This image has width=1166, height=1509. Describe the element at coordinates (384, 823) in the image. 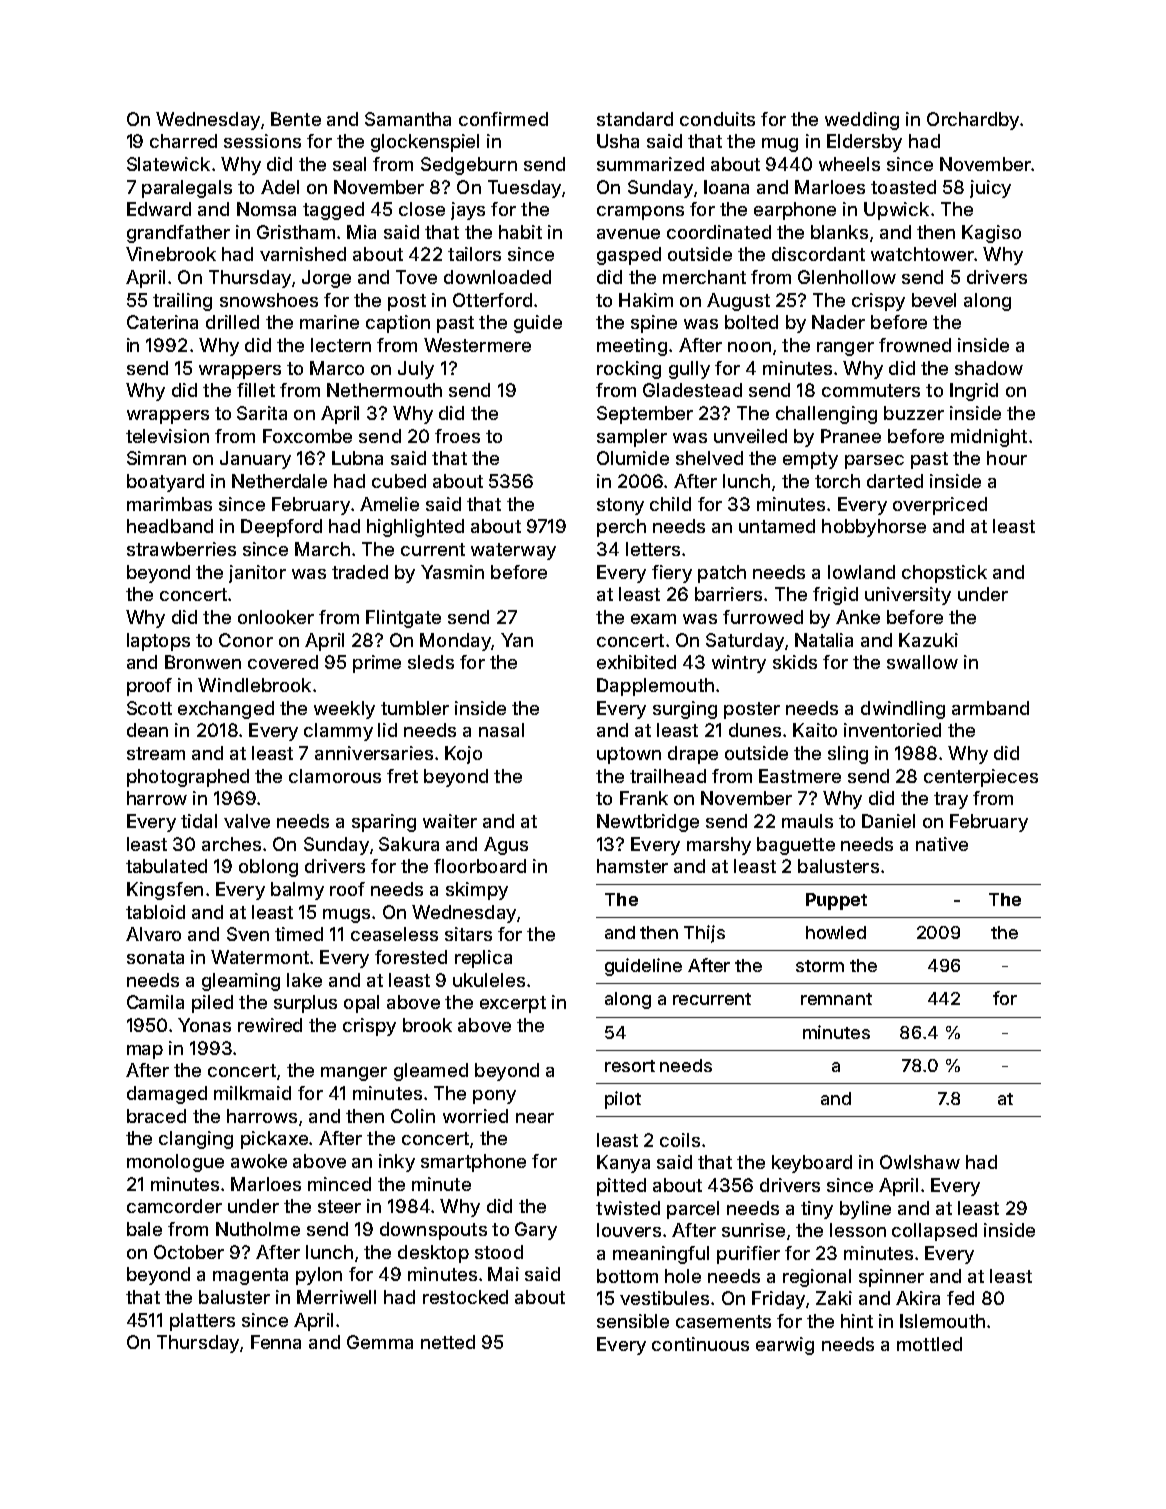

I see `sparing` at that location.
